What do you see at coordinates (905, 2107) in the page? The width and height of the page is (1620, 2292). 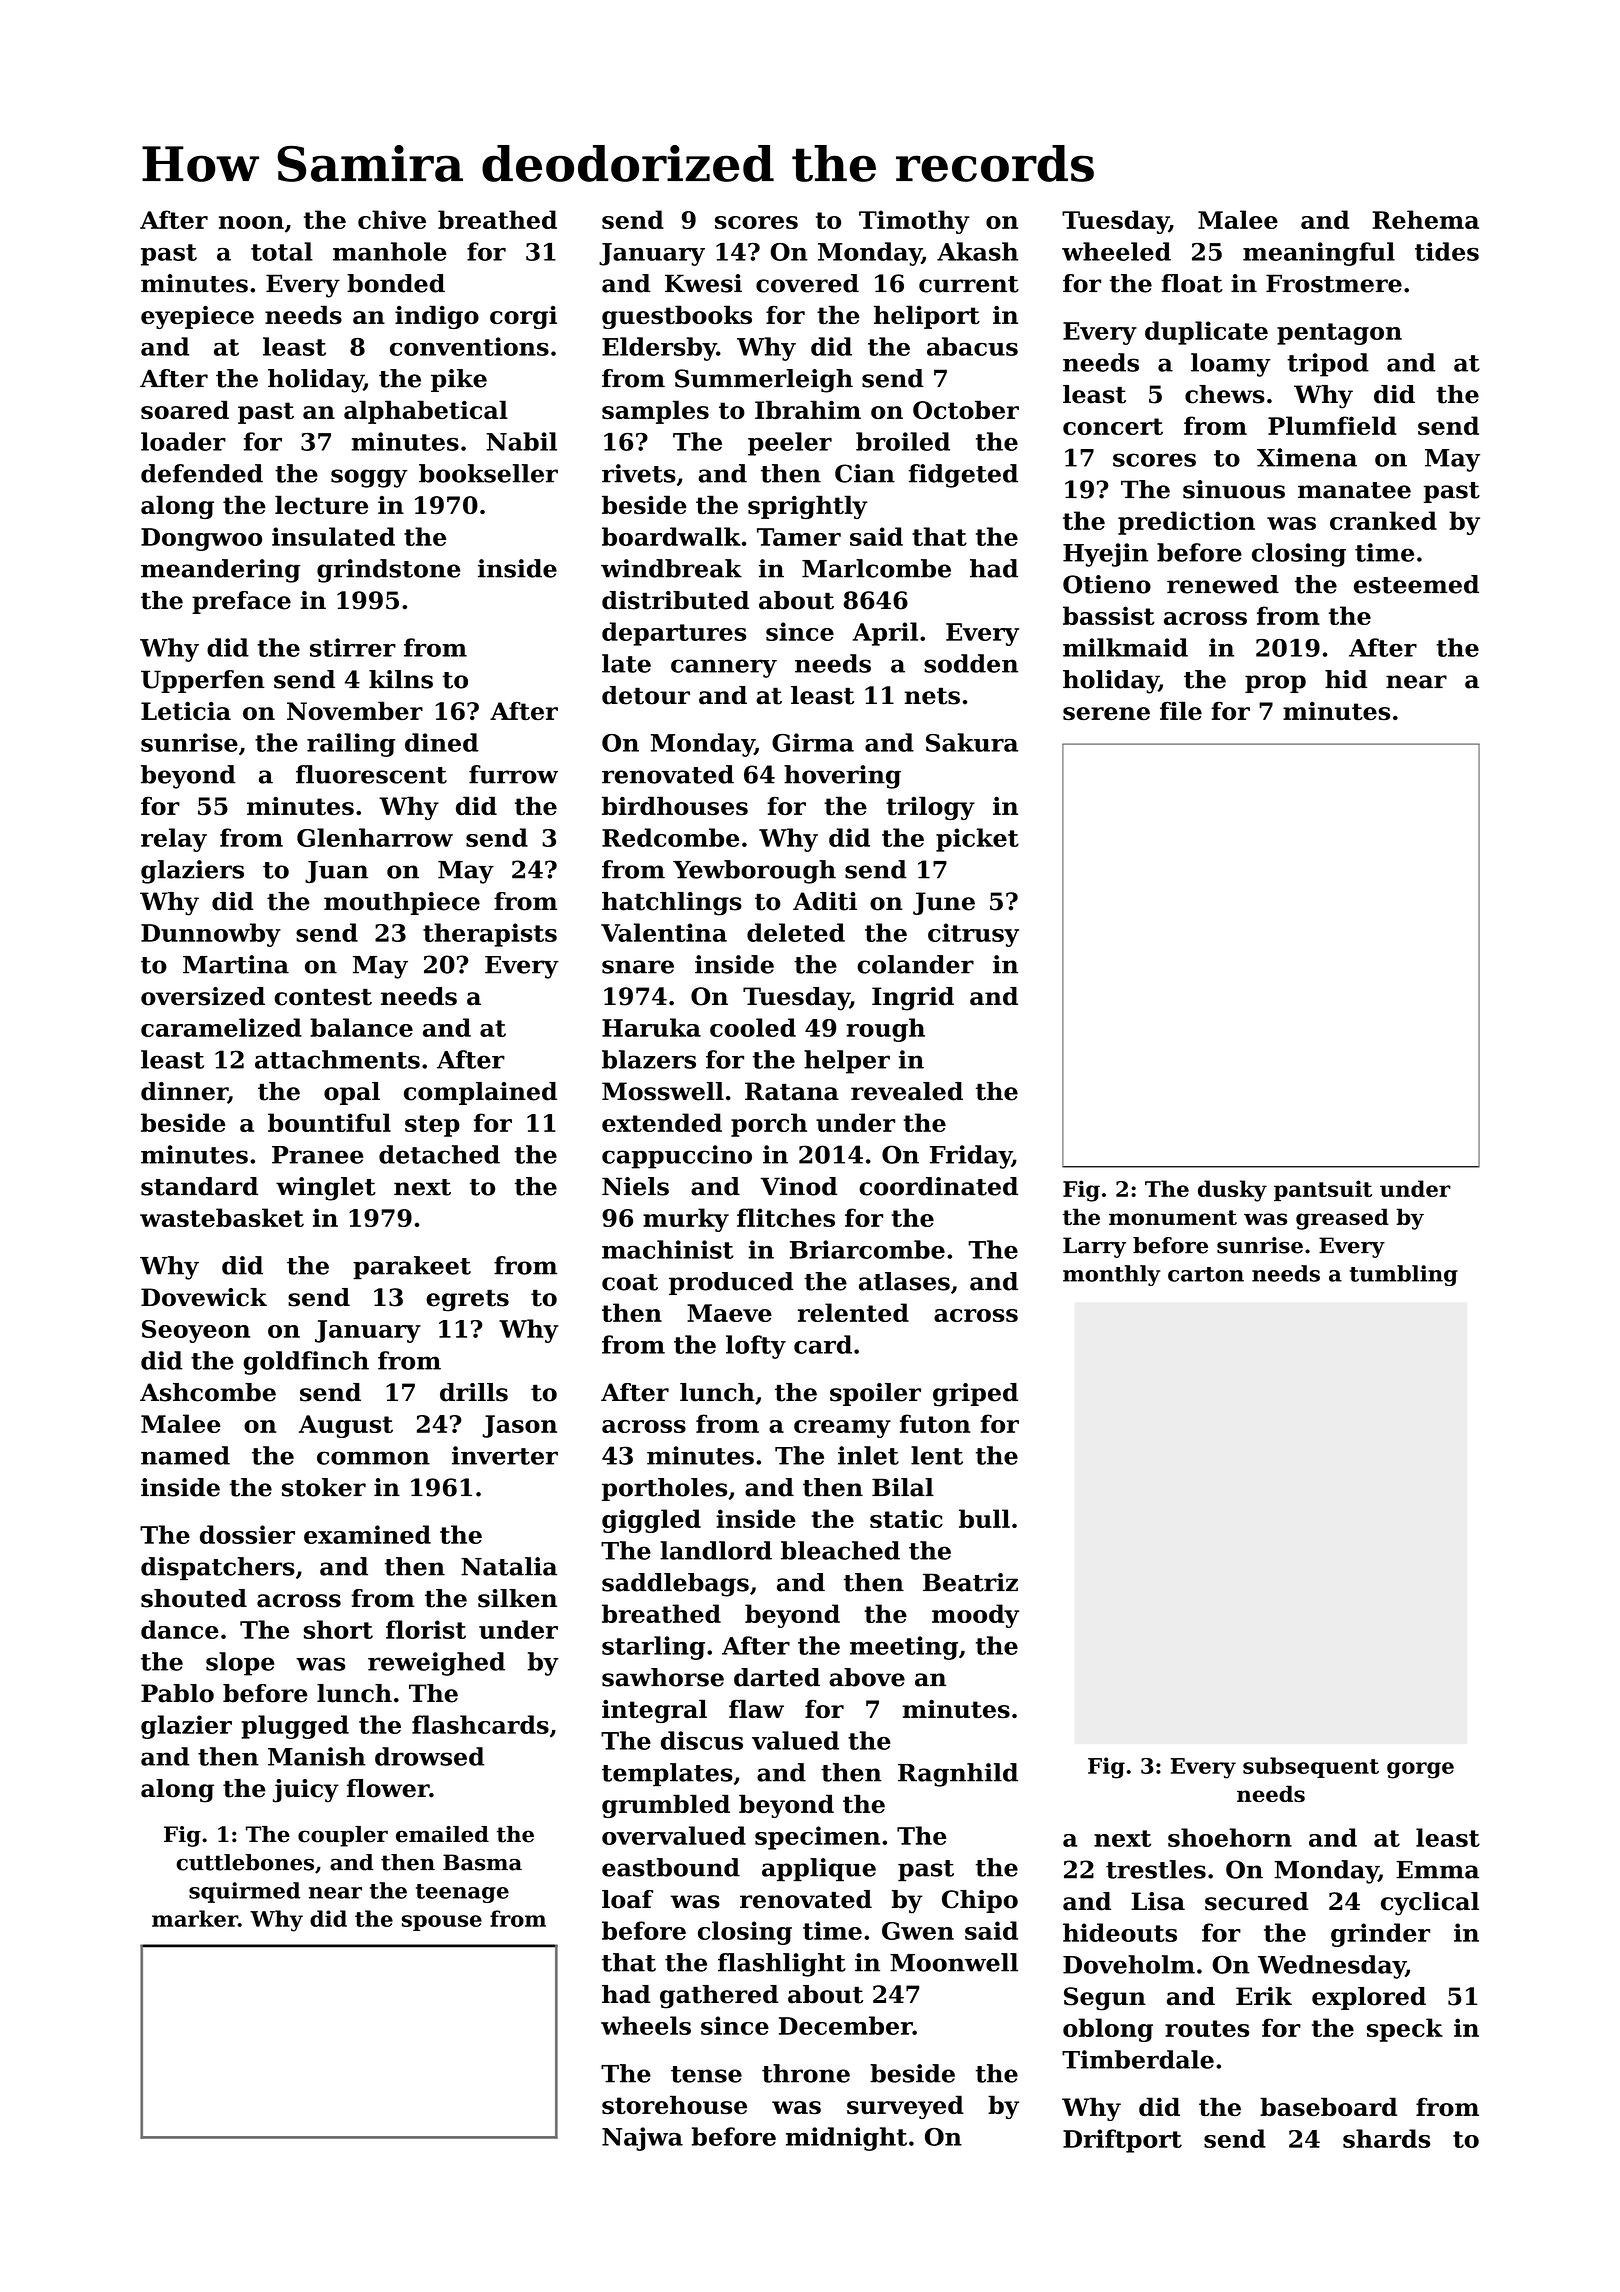 I see `surveyed` at bounding box center [905, 2107].
